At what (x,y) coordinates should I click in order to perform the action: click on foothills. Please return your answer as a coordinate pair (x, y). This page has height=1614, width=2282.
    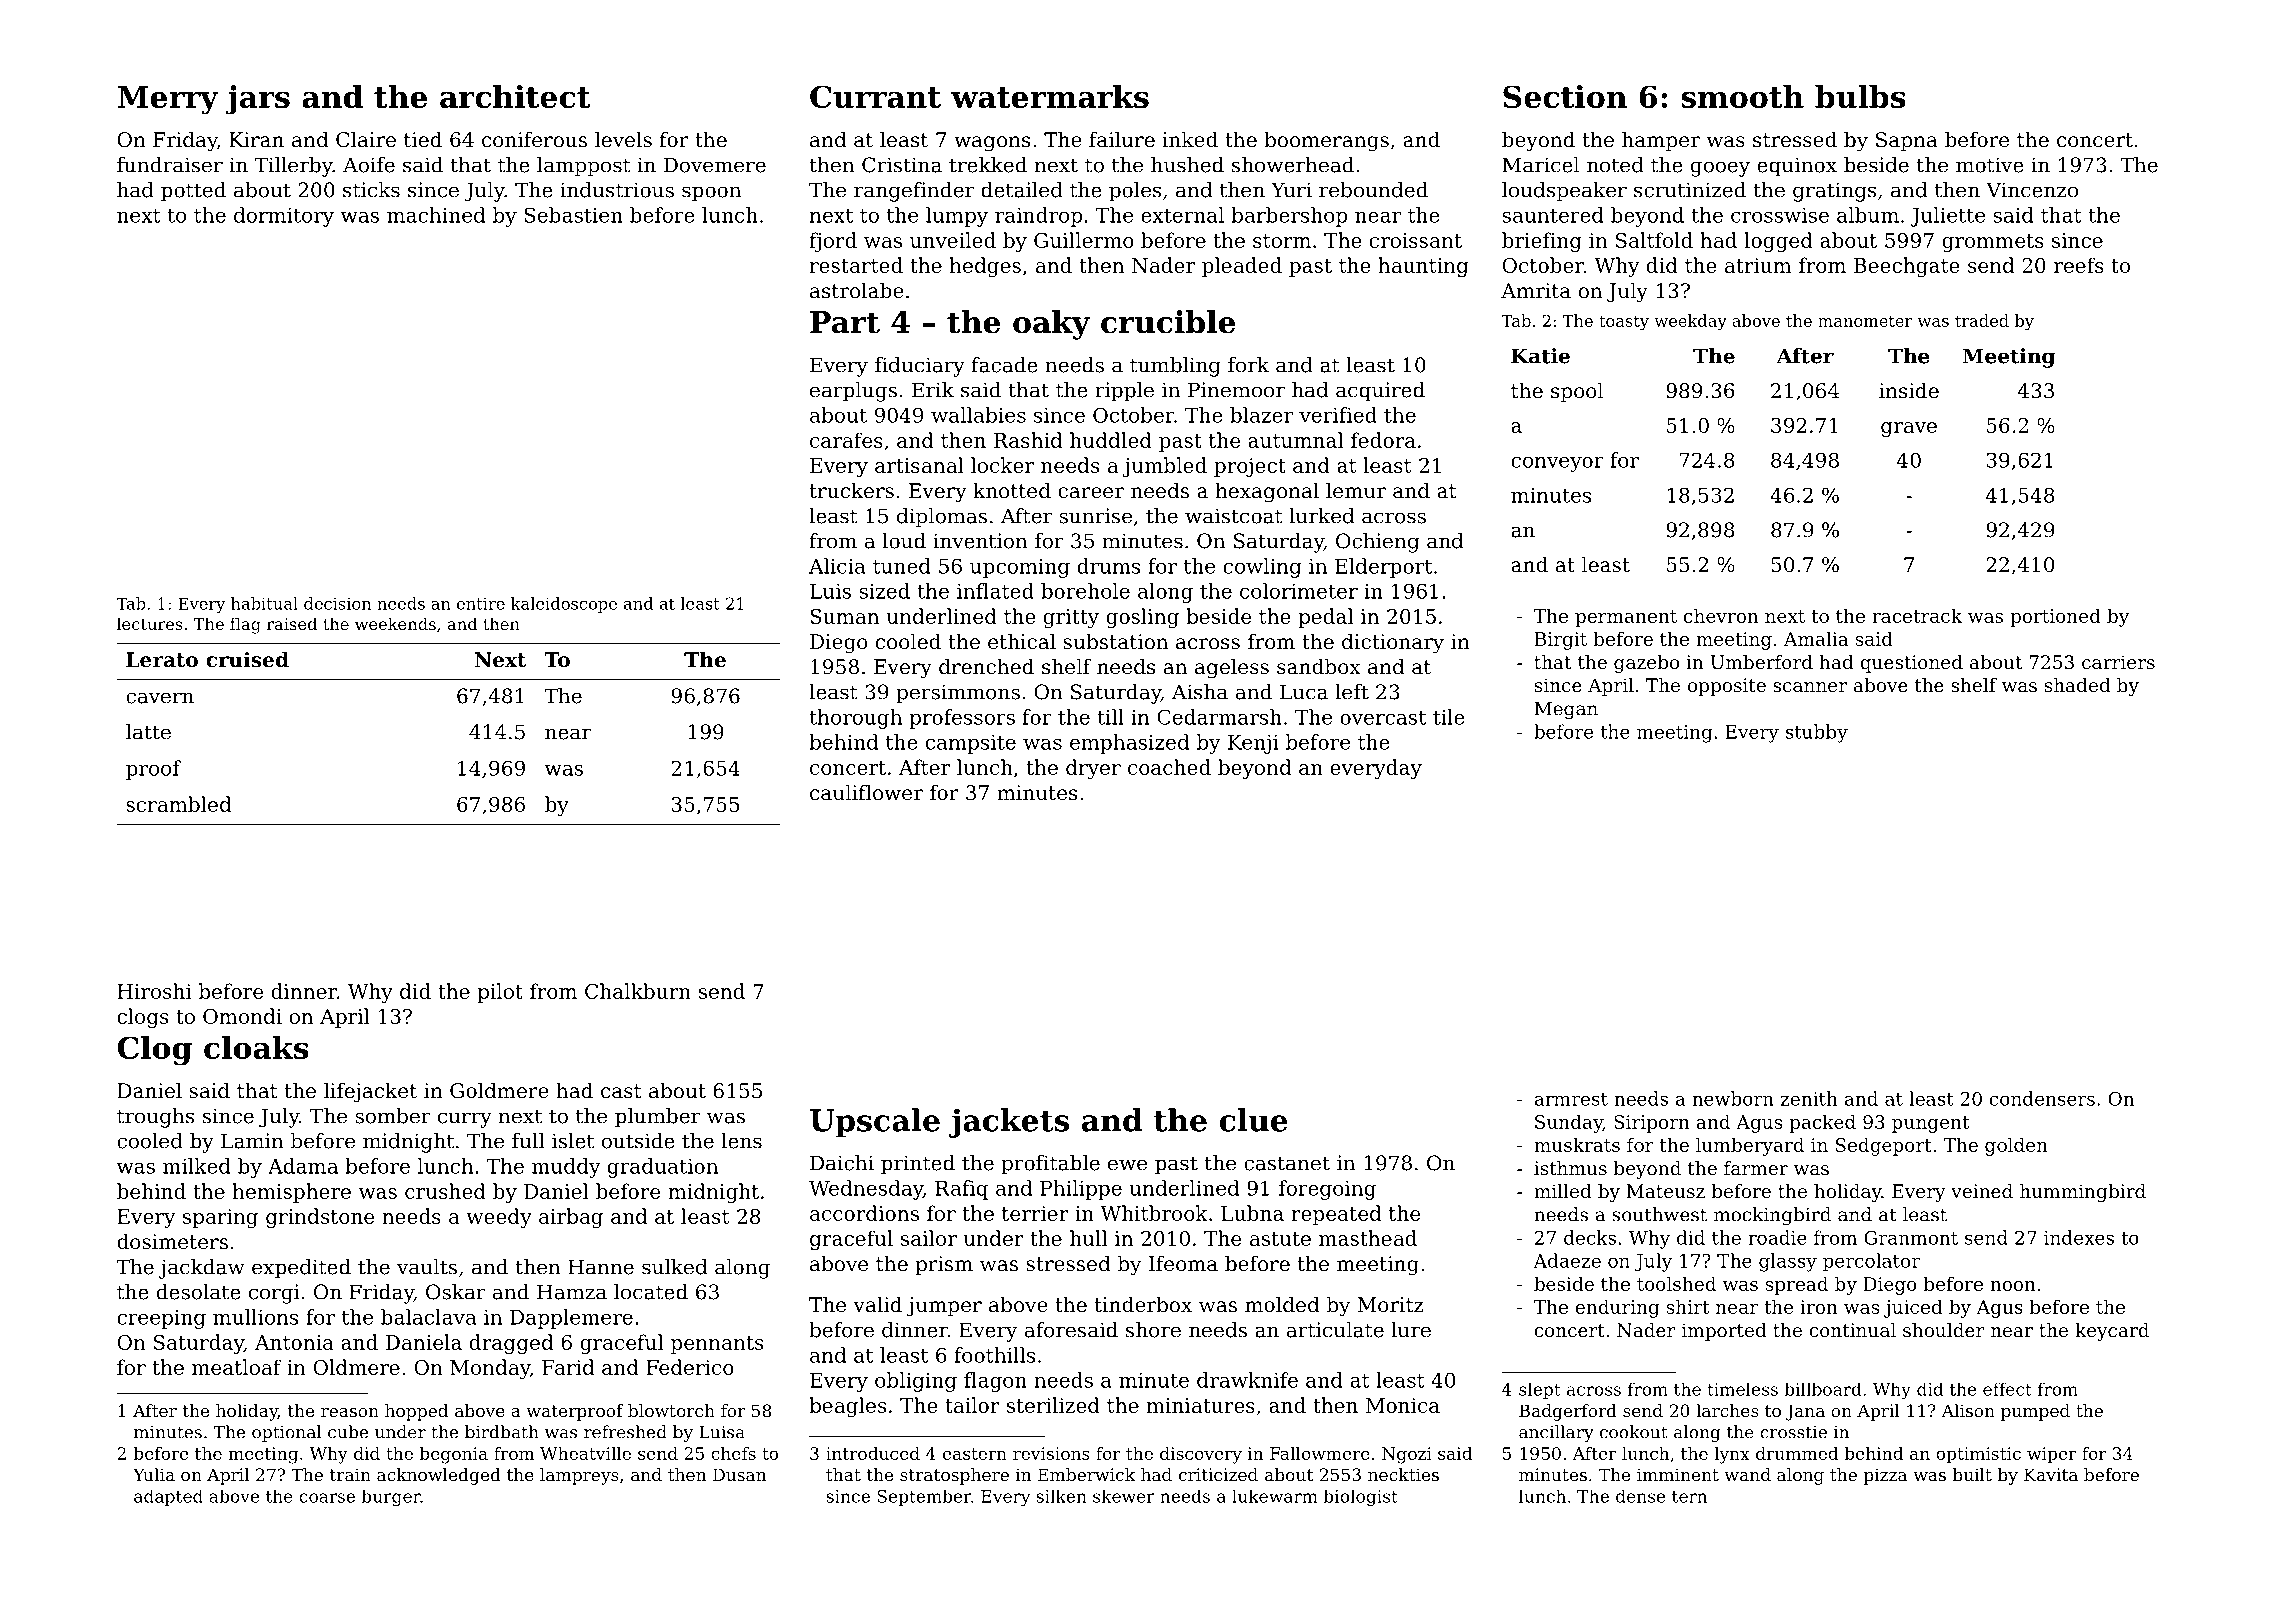
    Looking at the image, I should click on (995, 1355).
